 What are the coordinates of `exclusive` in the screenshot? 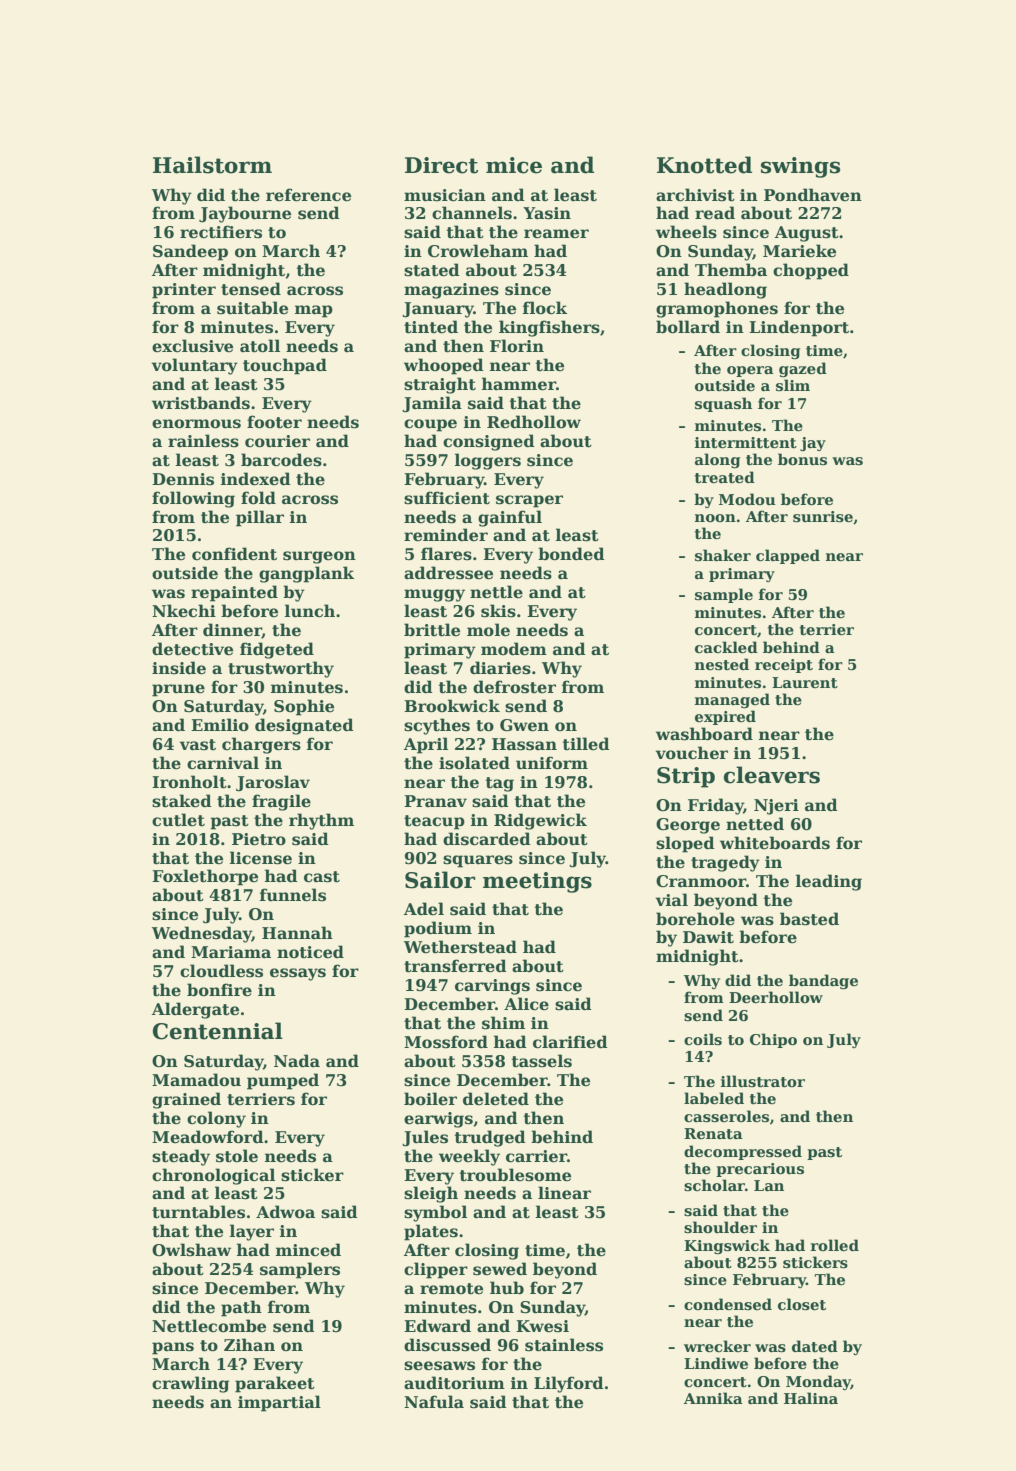 It's located at (192, 346).
